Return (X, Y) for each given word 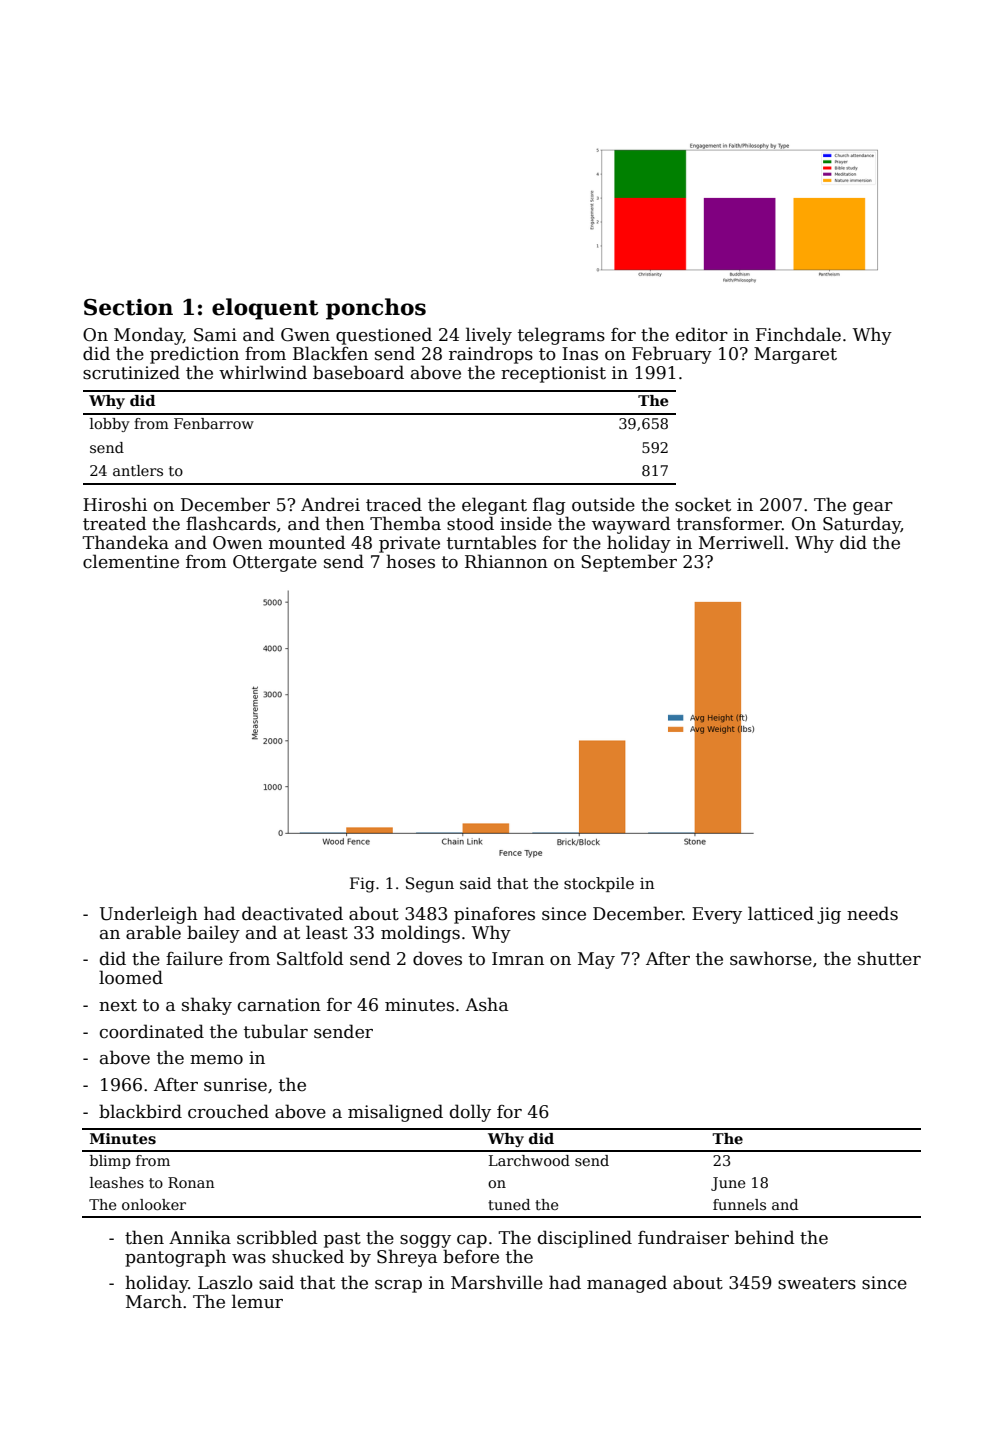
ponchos (376, 309)
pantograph (175, 1258)
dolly (470, 1113)
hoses (410, 561)
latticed (781, 913)
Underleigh (149, 915)
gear (873, 508)
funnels (739, 1204)
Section (128, 307)
